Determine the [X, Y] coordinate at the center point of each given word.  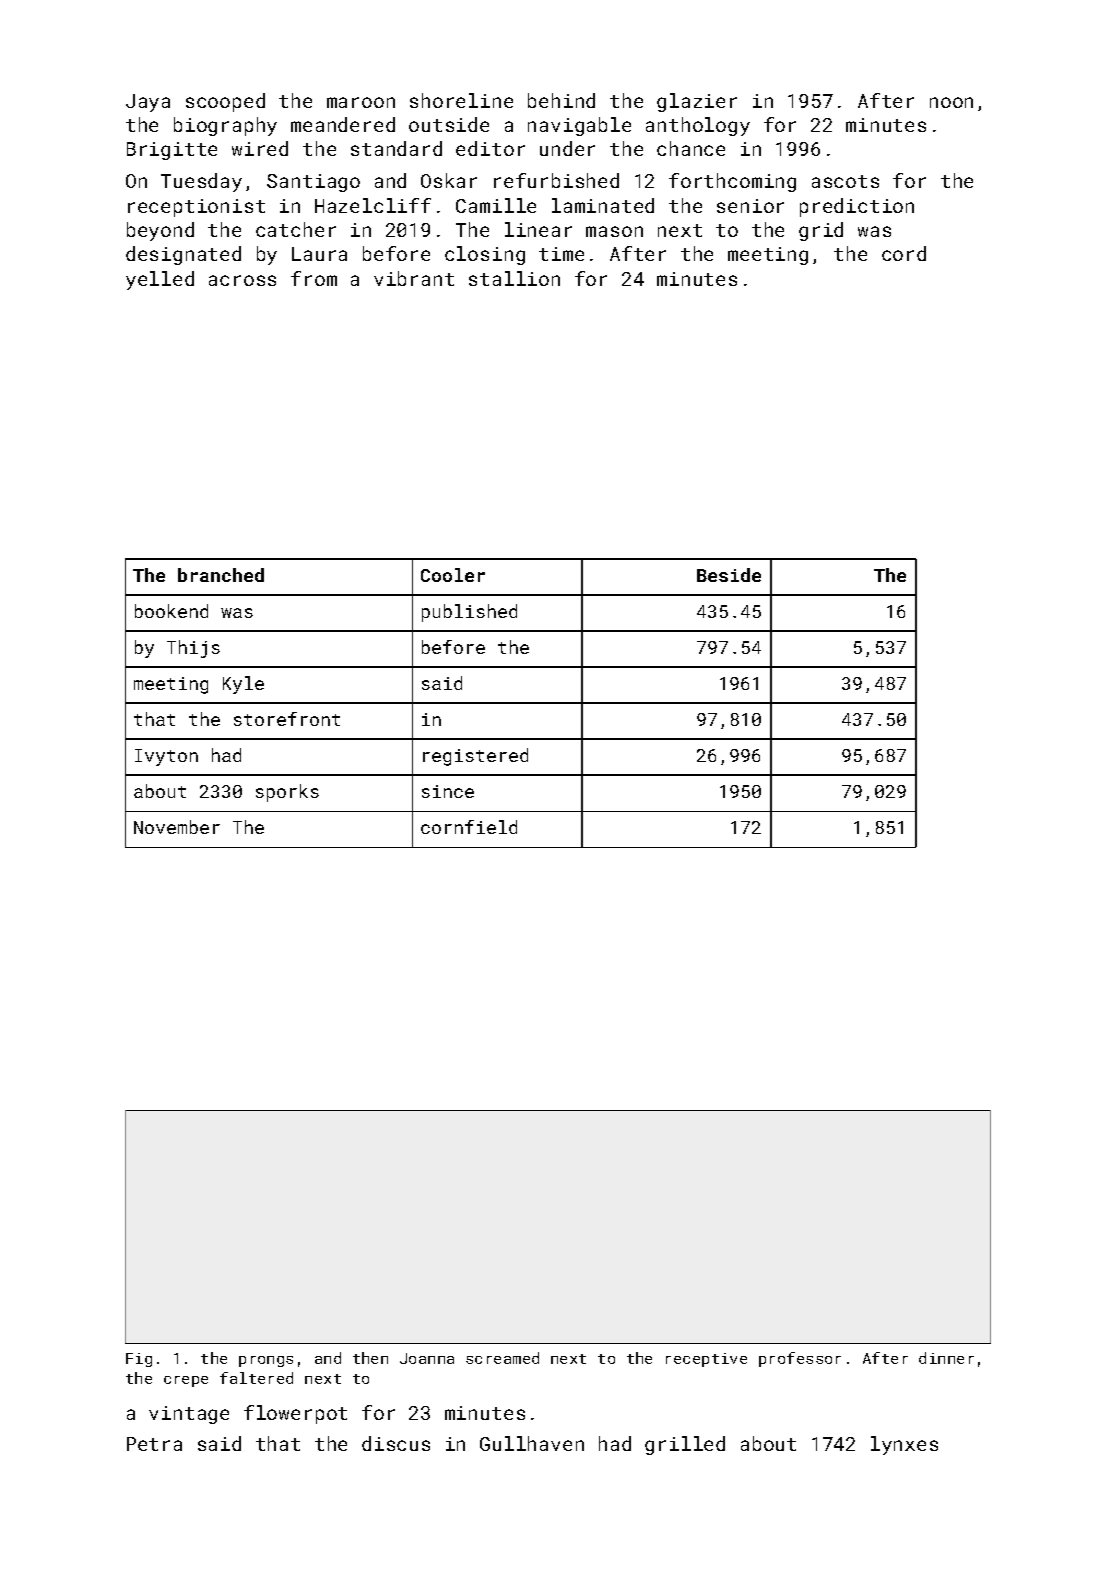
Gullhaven [532, 1443]
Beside [729, 575]
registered [475, 757]
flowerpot [295, 1414]
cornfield [469, 827]
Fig [139, 1360]
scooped [225, 102]
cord [904, 253]
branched [221, 575]
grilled [685, 1445]
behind [561, 100]
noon [951, 102]
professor [800, 1359]
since [448, 791]
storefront [287, 719]
